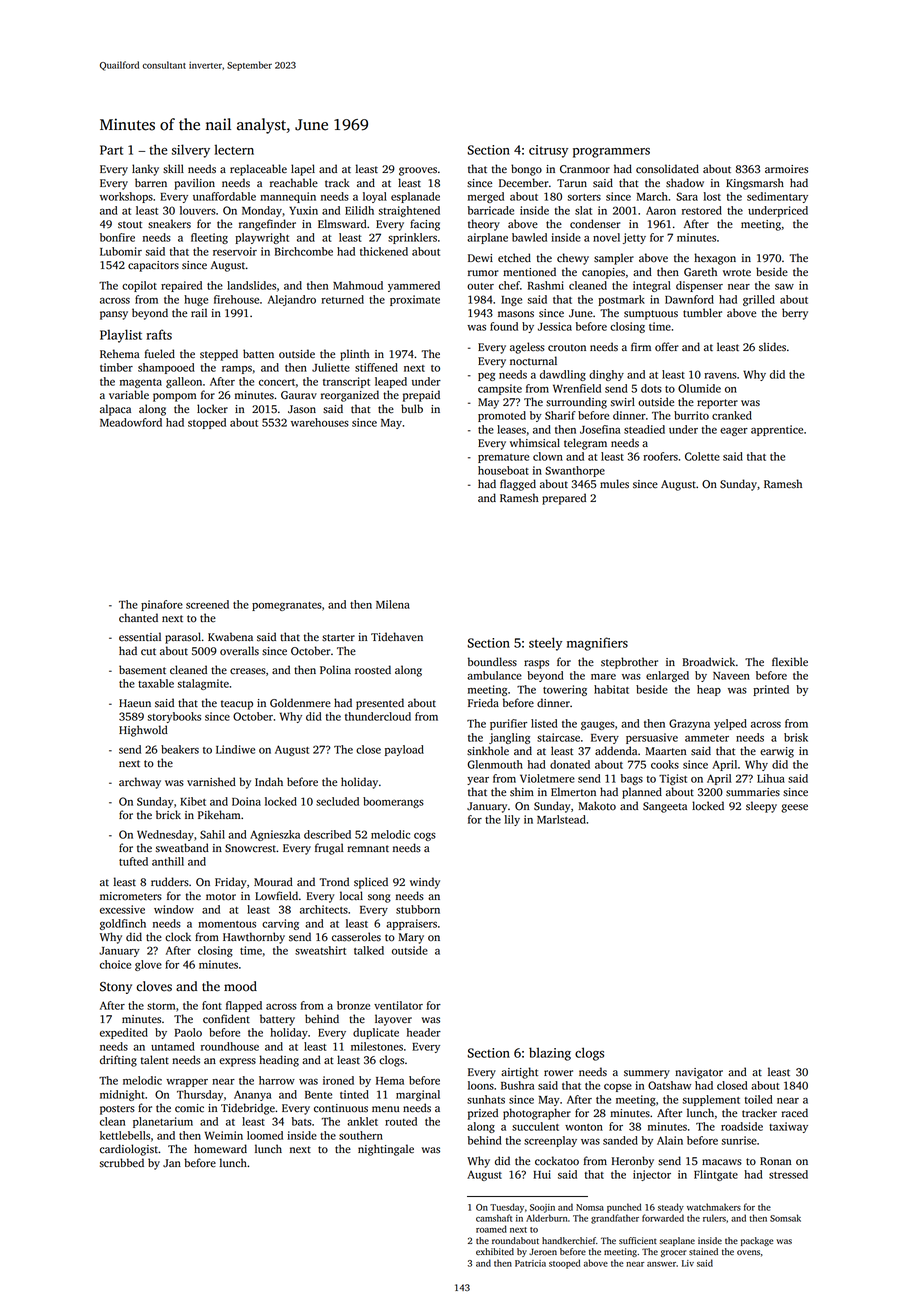  What do you see at coordinates (375, 197) in the screenshot?
I see `loyal` at bounding box center [375, 197].
